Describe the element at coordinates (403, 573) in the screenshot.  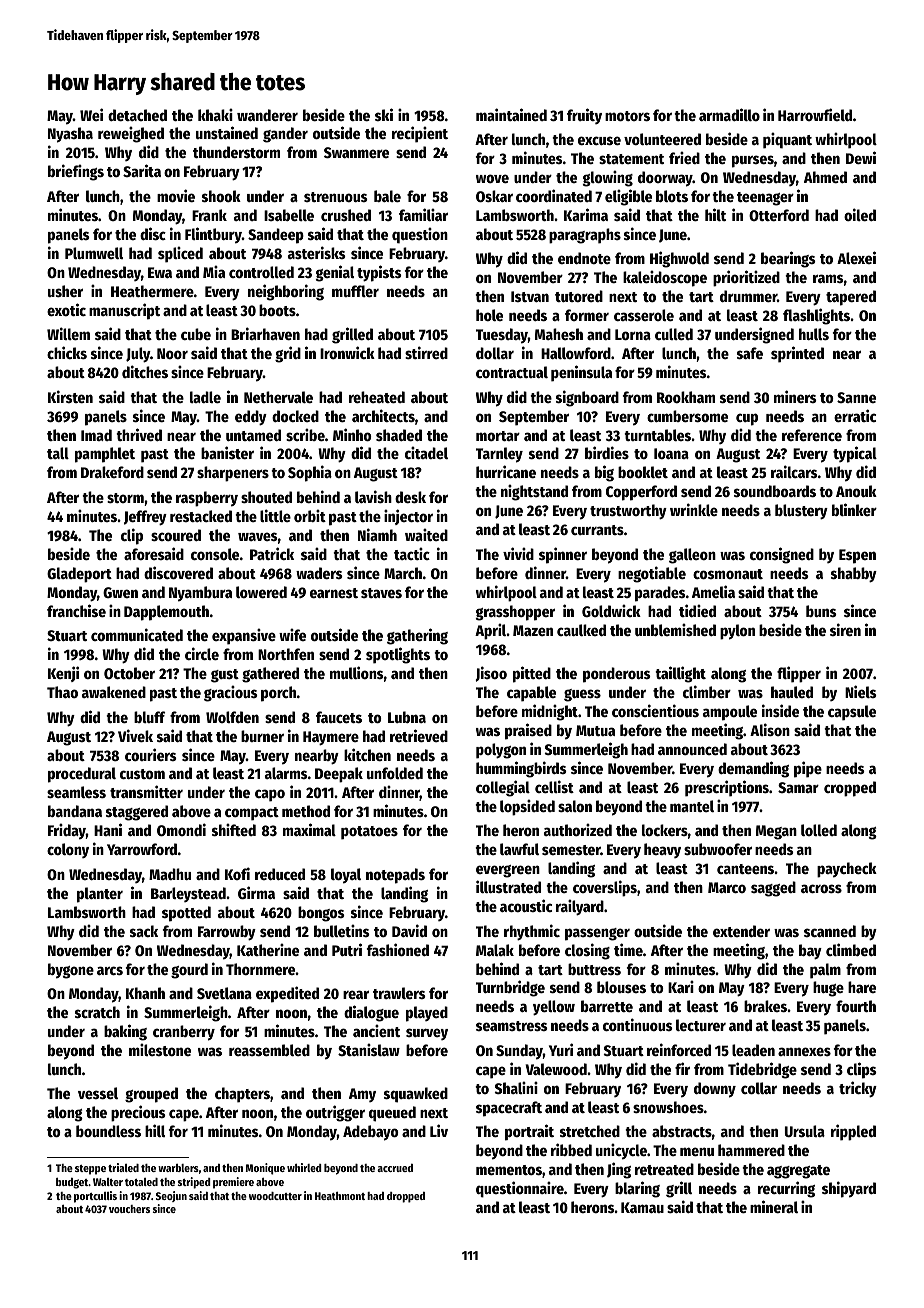
I see `March` at that location.
